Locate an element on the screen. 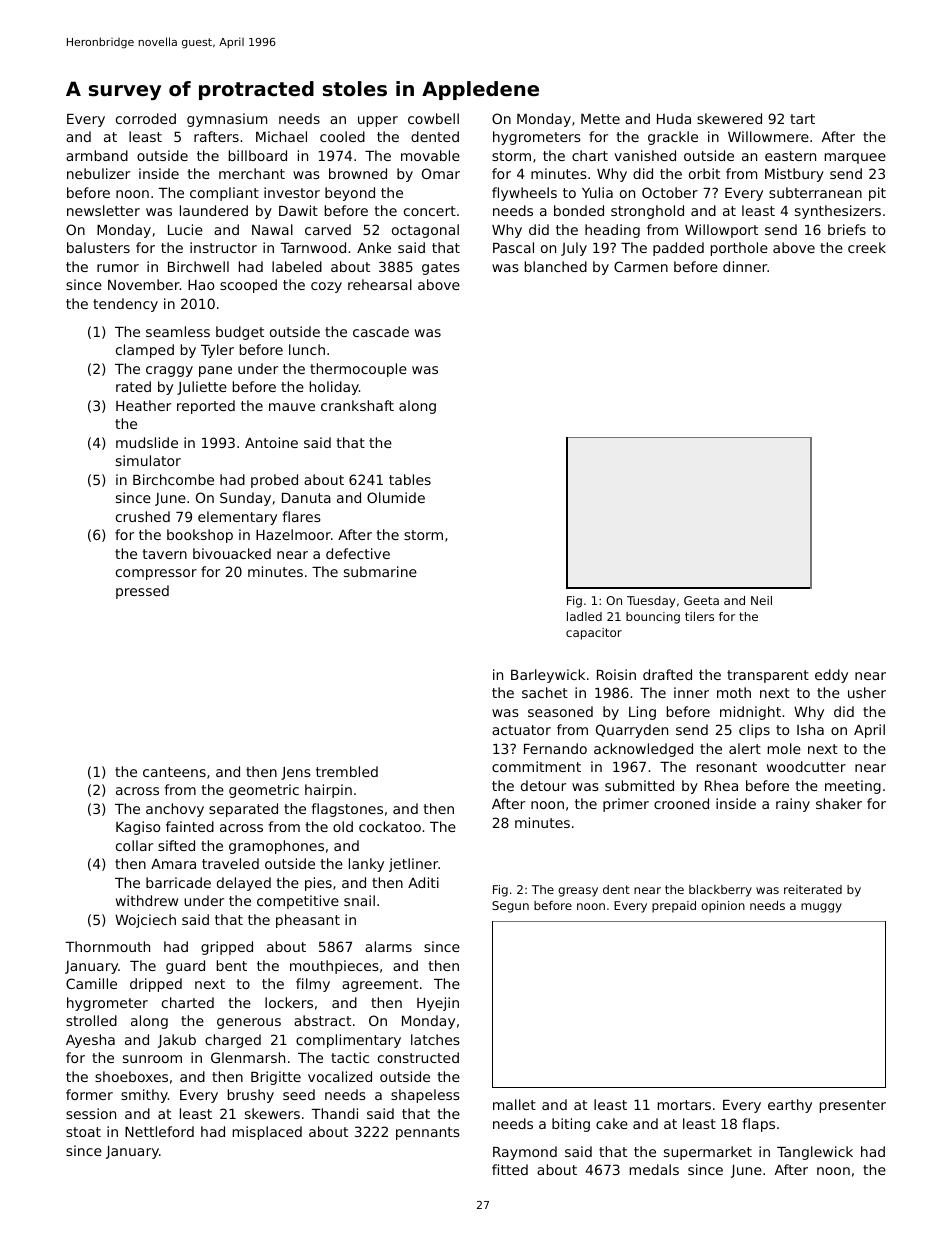 Image resolution: width=952 pixels, height=1233 pixels. actuator is located at coordinates (521, 730).
